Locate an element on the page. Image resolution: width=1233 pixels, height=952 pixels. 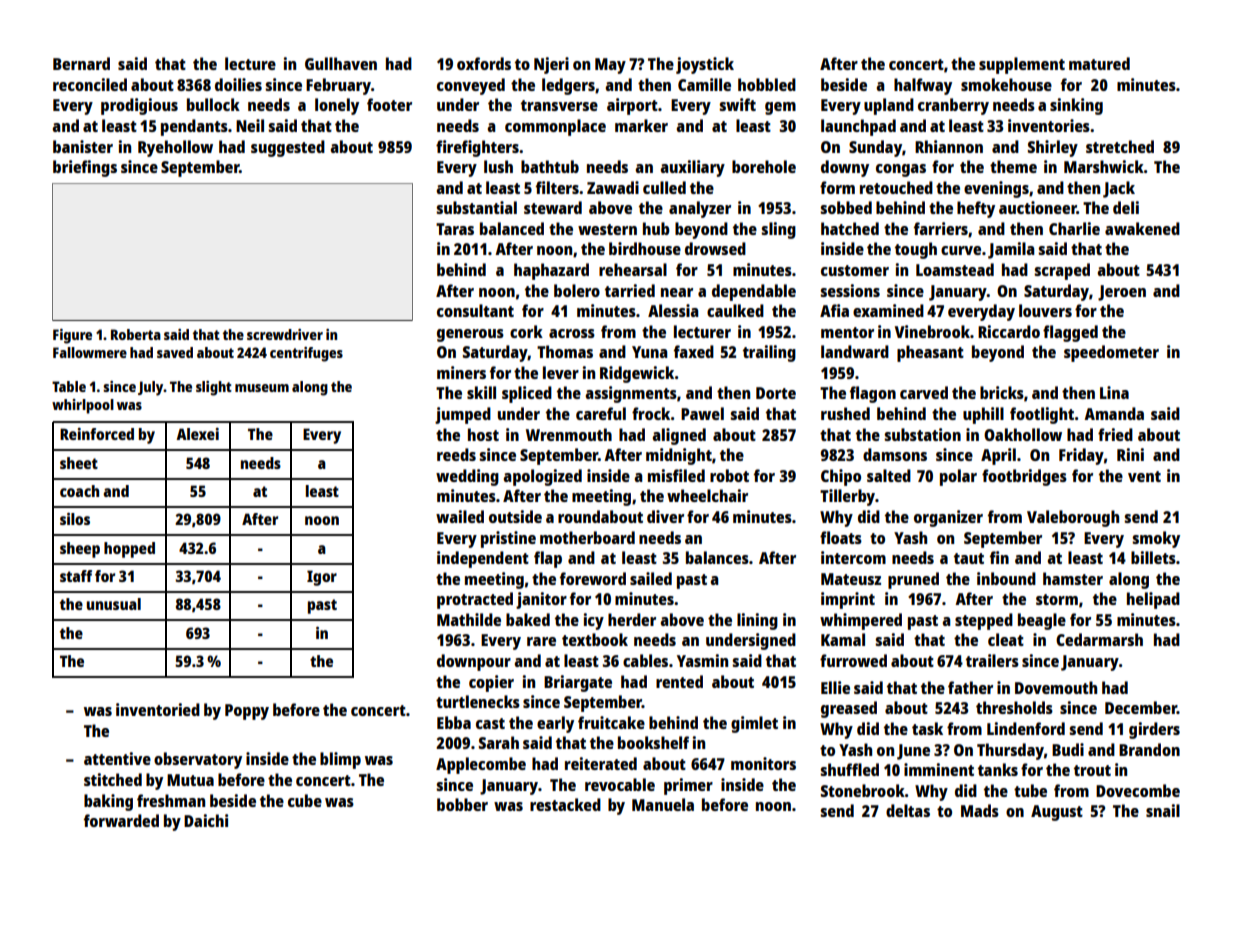
lonely is located at coordinates (337, 106).
